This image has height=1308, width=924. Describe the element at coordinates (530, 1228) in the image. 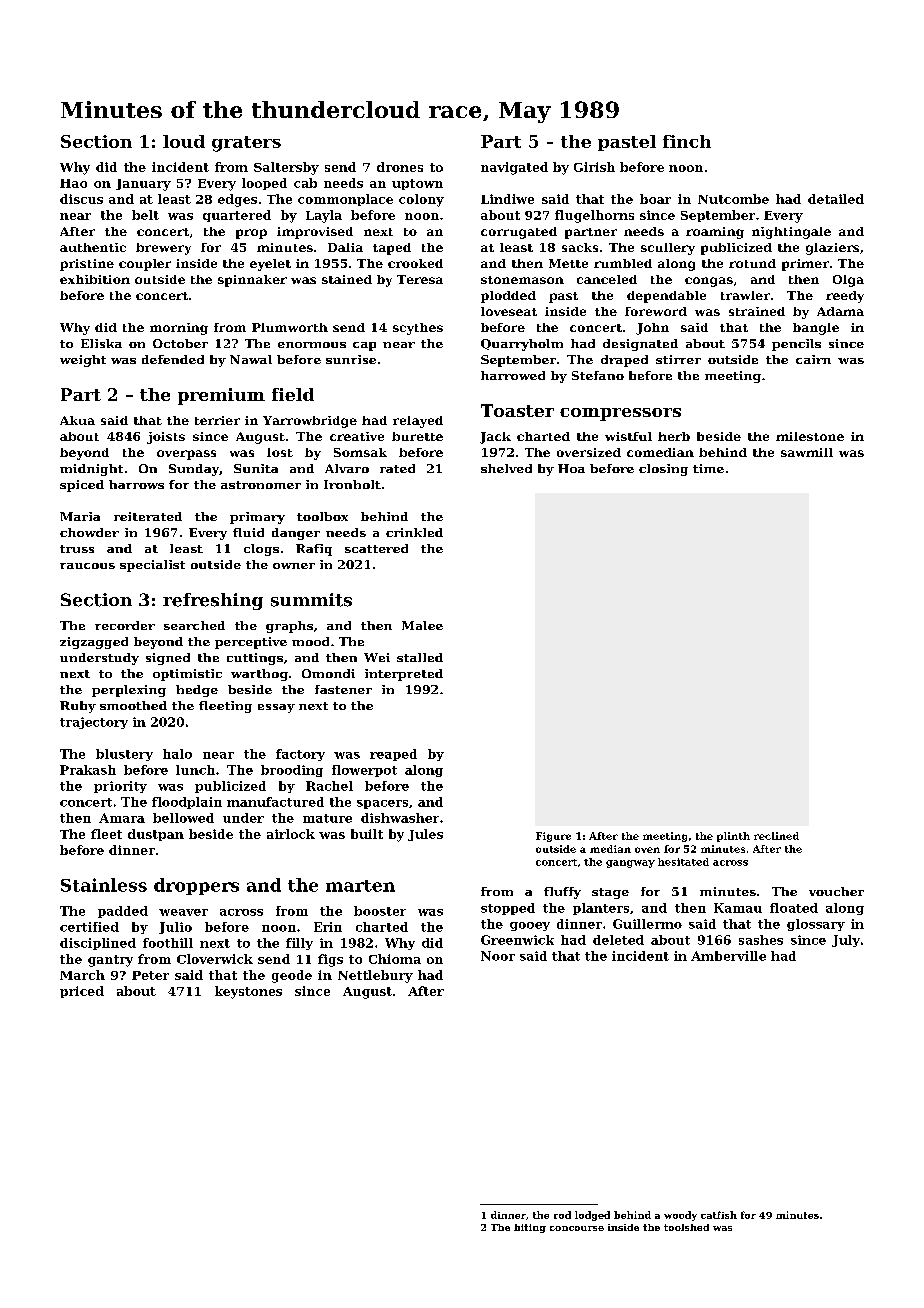

I see `biting` at that location.
